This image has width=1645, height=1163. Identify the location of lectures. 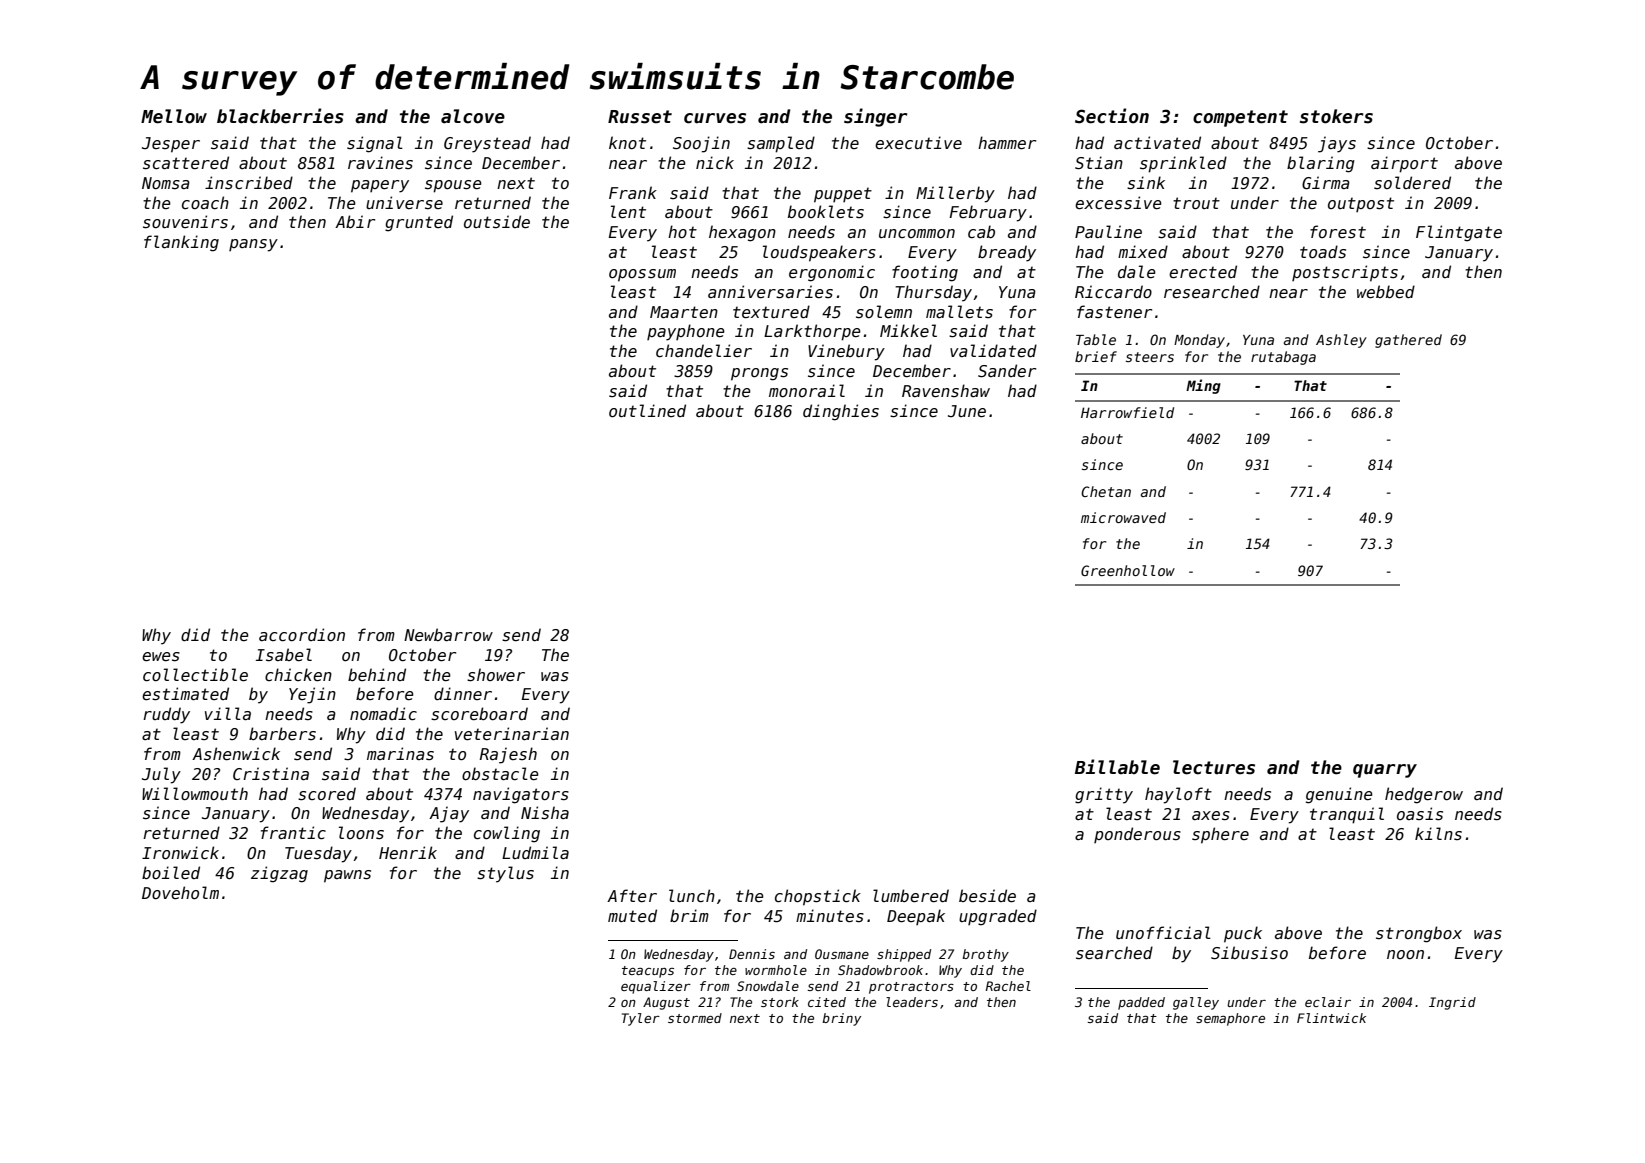
(1214, 767).
